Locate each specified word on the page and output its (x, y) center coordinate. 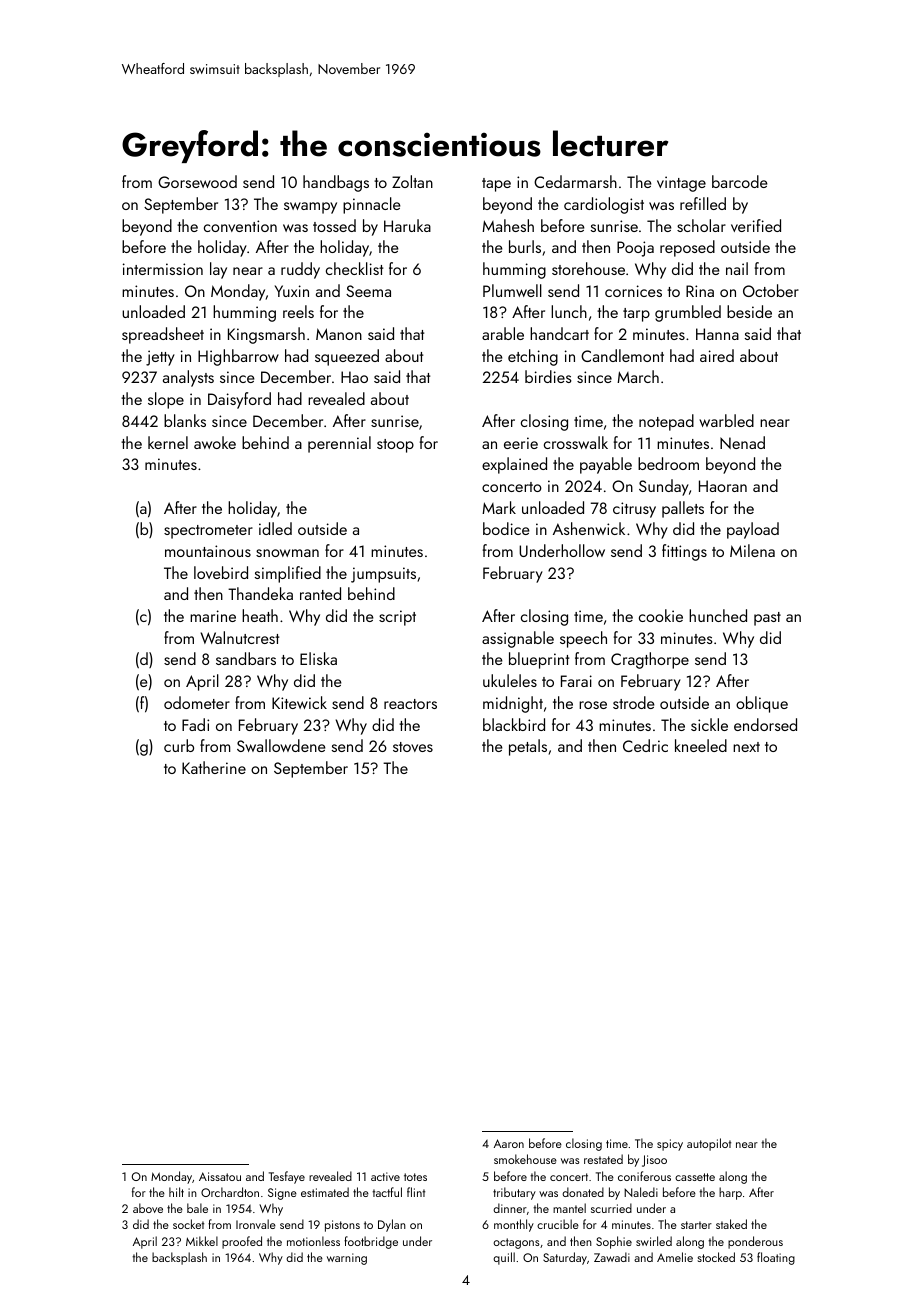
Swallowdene (281, 745)
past (767, 619)
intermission (163, 269)
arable (503, 333)
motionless (313, 1241)
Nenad (742, 442)
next (746, 747)
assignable (518, 639)
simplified (288, 574)
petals (528, 747)
